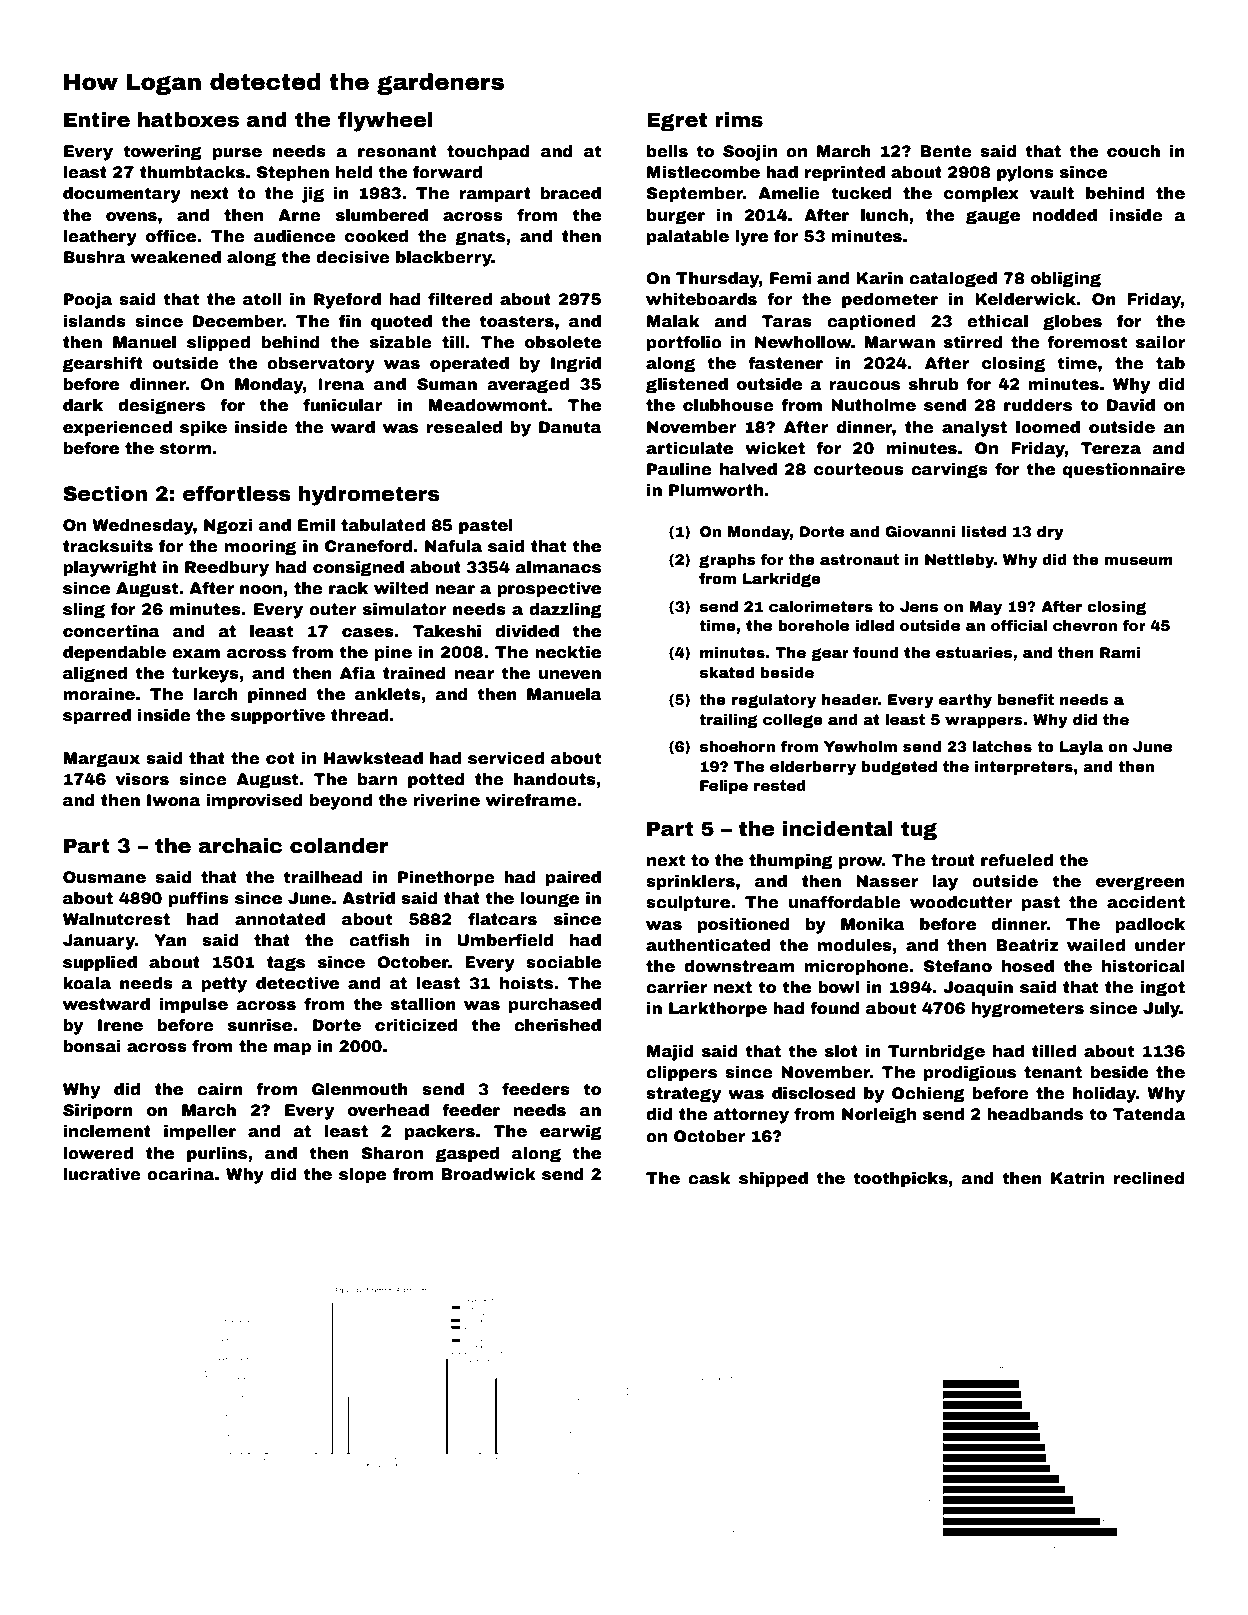  I want to click on flywheel, so click(385, 121).
